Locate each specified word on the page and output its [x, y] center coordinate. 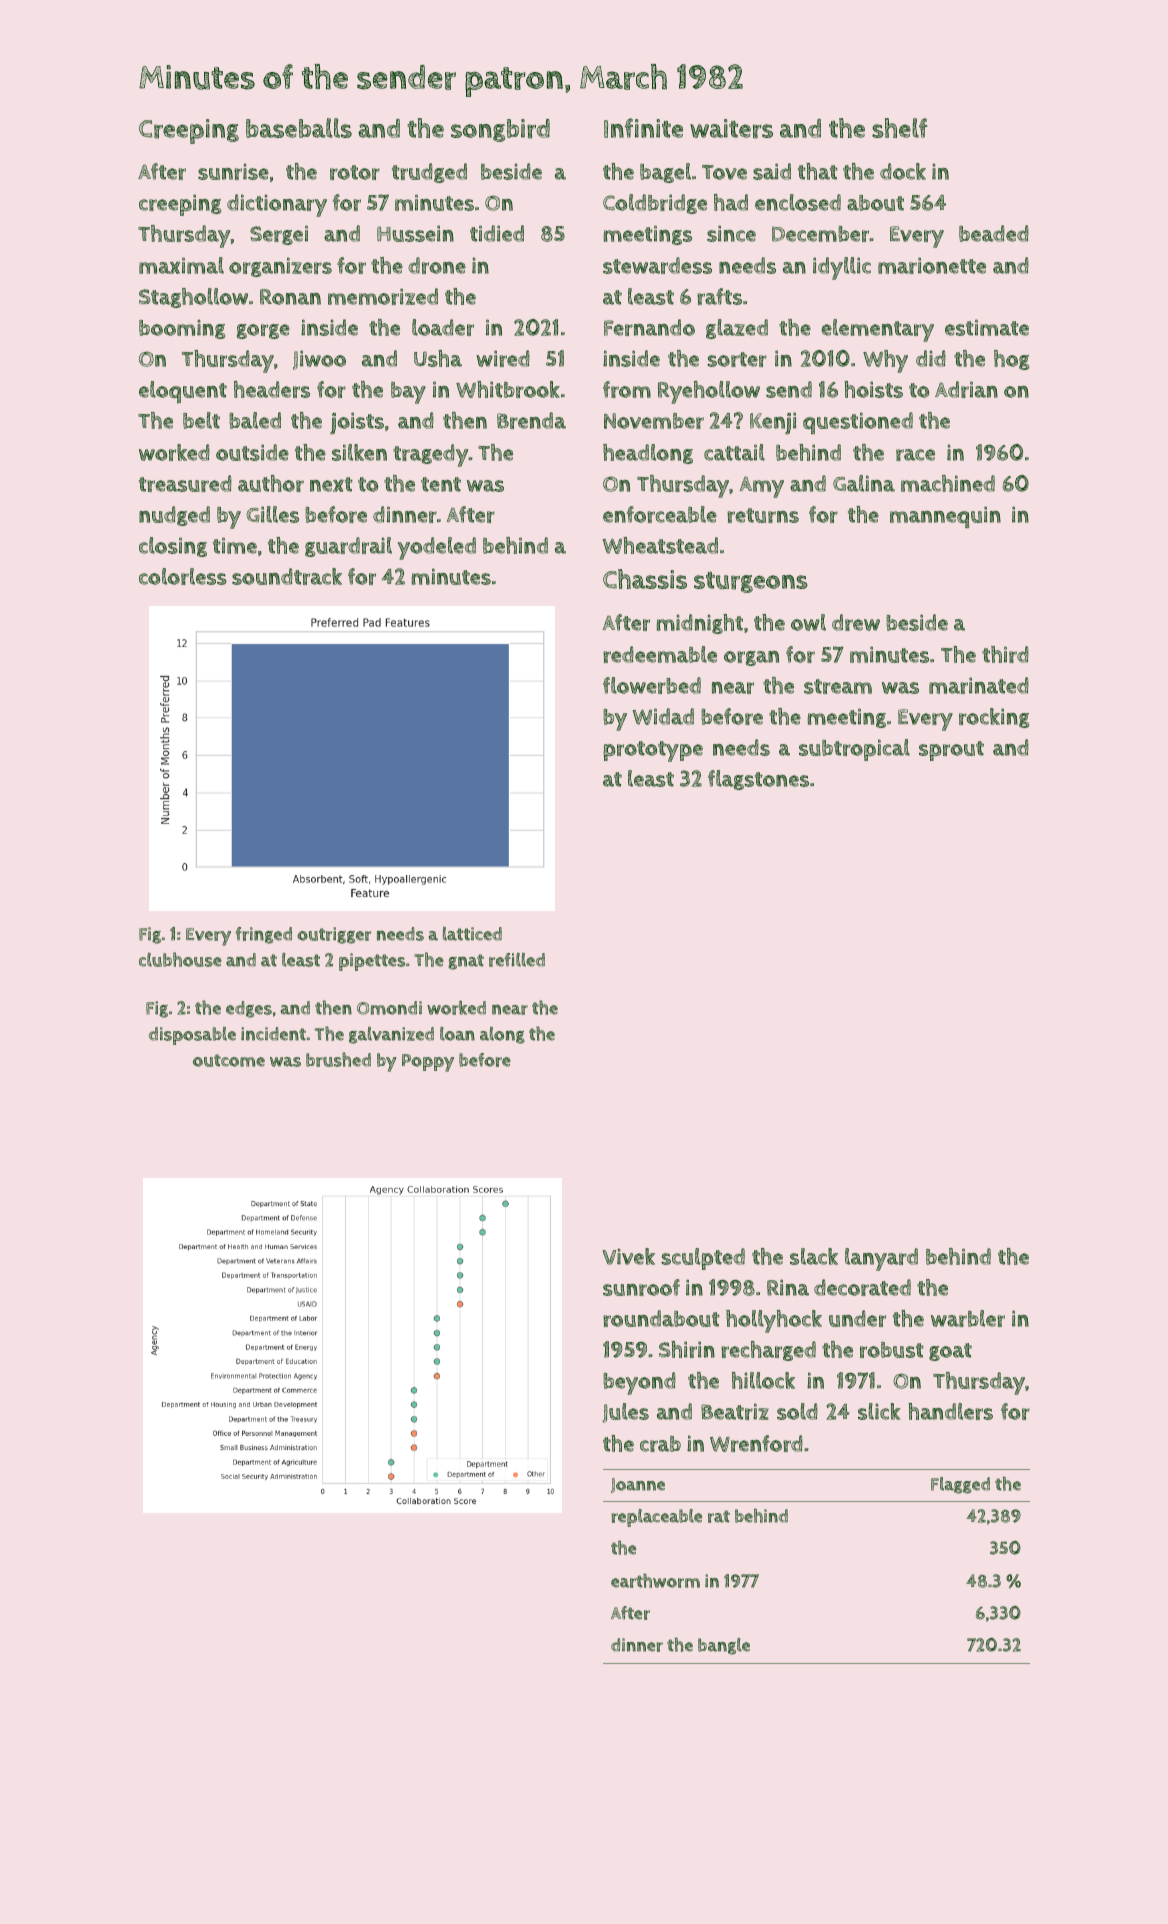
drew [856, 622]
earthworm [655, 1581]
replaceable [656, 1518]
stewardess [657, 265]
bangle [724, 1646]
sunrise [233, 171]
